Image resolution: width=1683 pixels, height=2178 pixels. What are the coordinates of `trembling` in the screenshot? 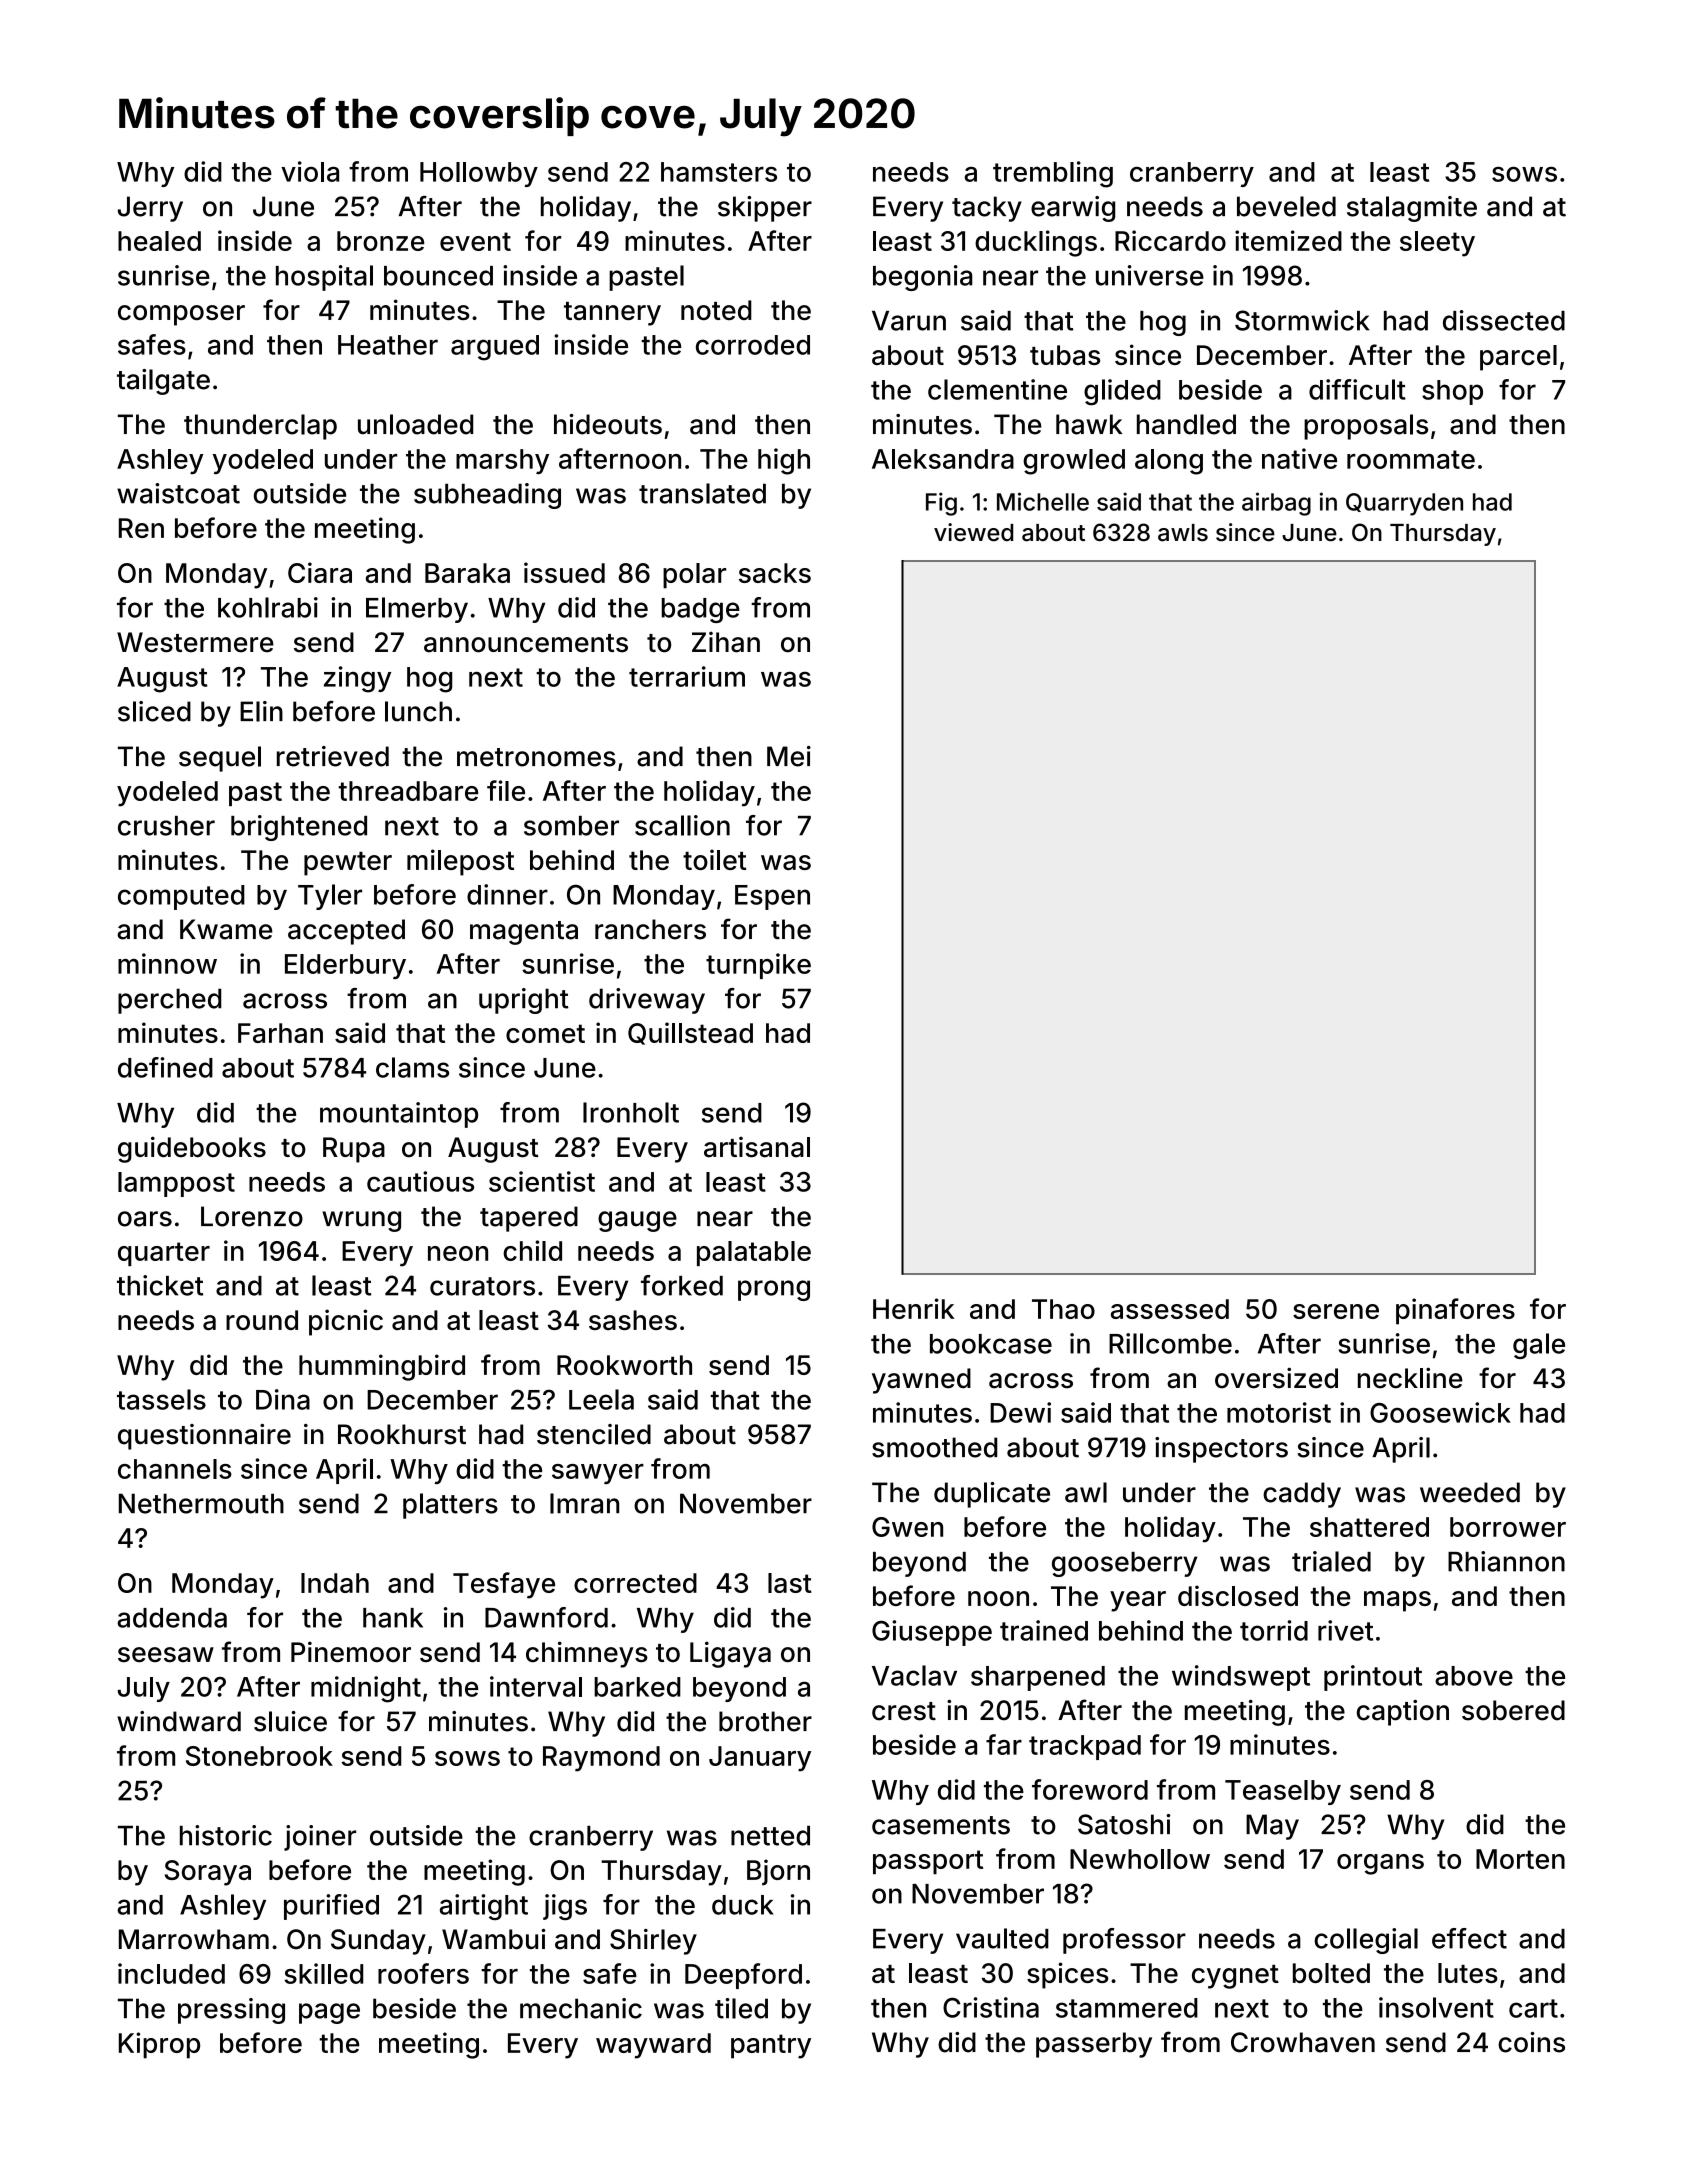 It's located at (1053, 174).
